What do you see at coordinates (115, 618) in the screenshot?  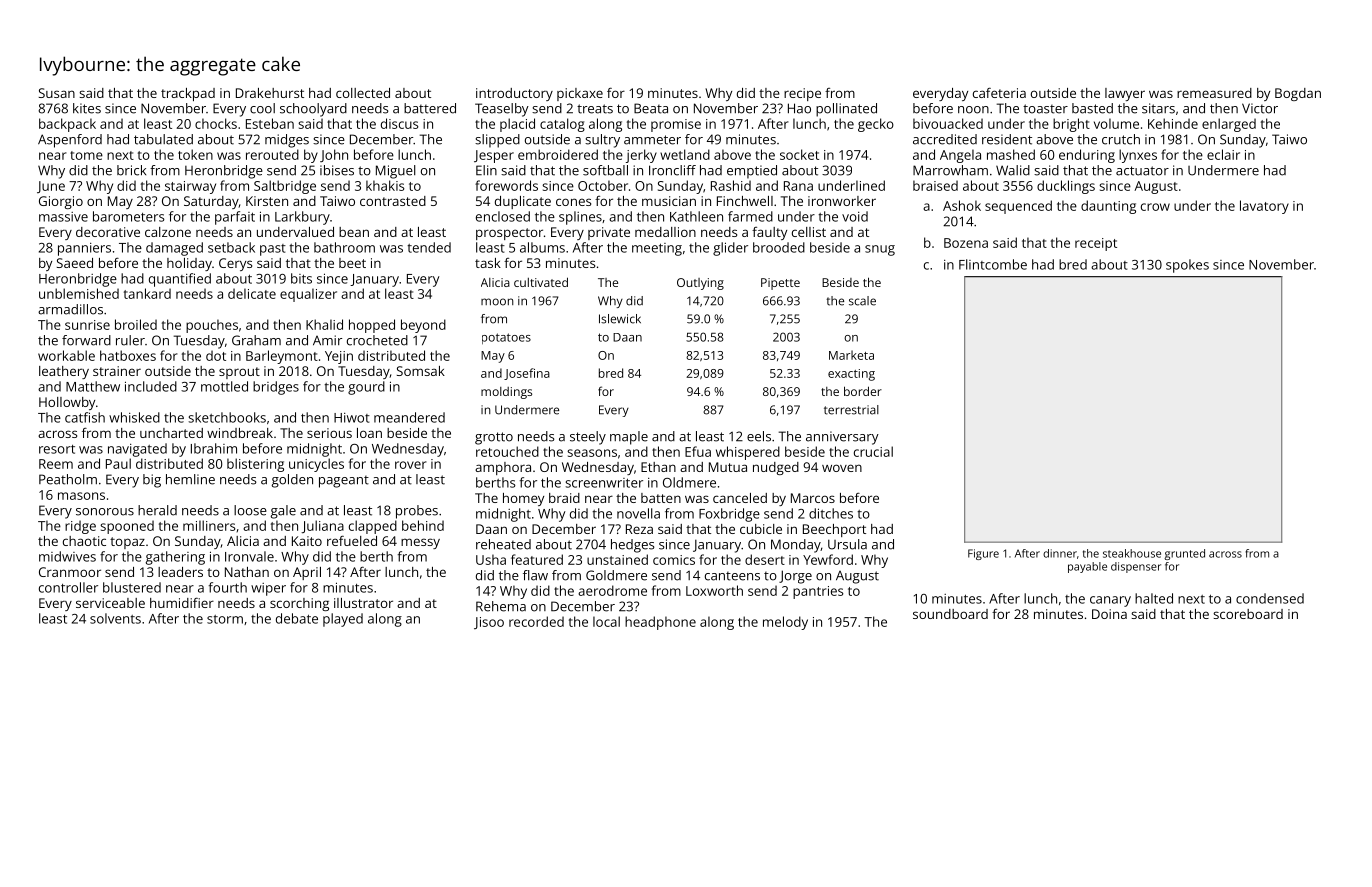 I see `solvents` at bounding box center [115, 618].
